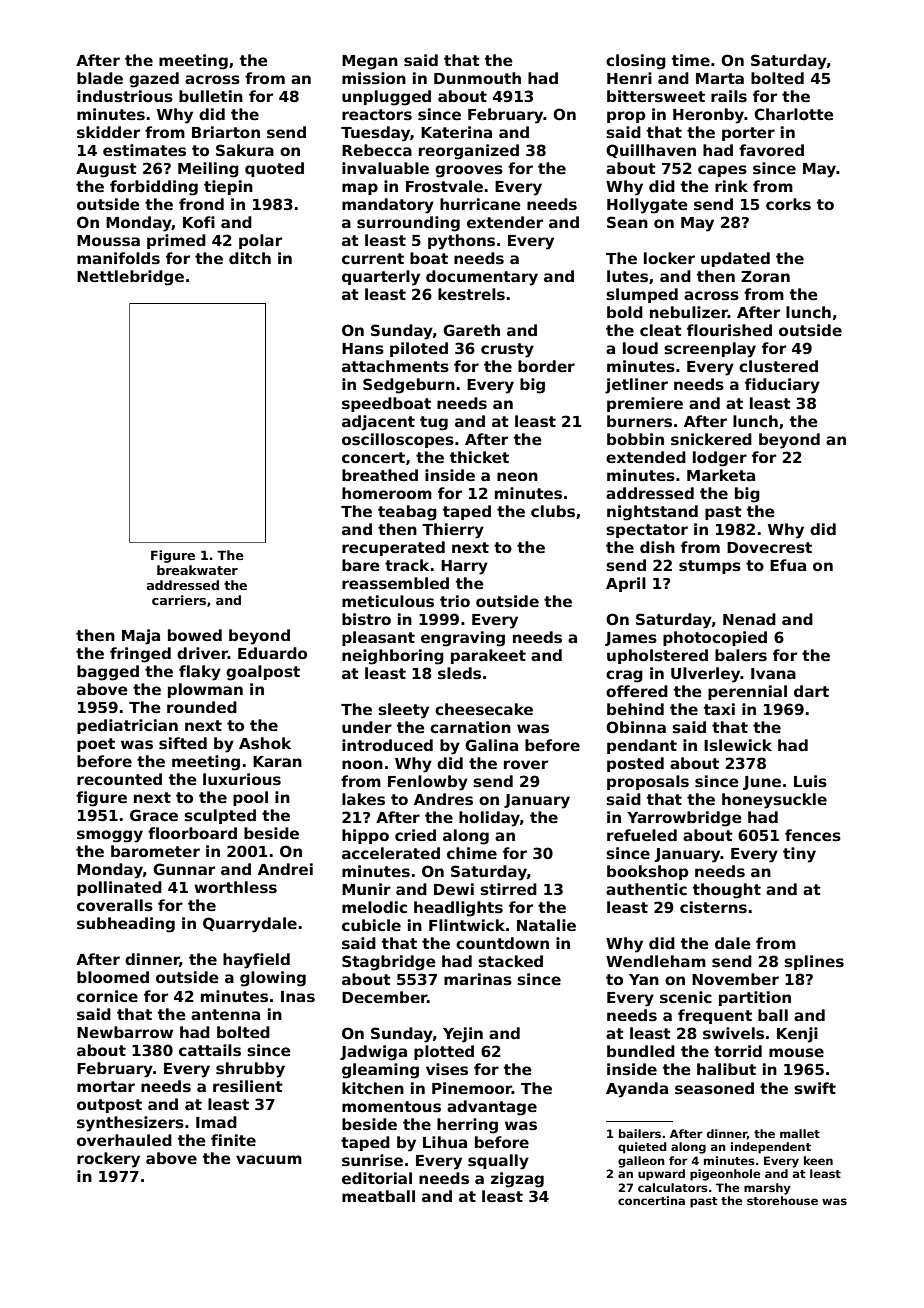  I want to click on cheesecake, so click(484, 709).
